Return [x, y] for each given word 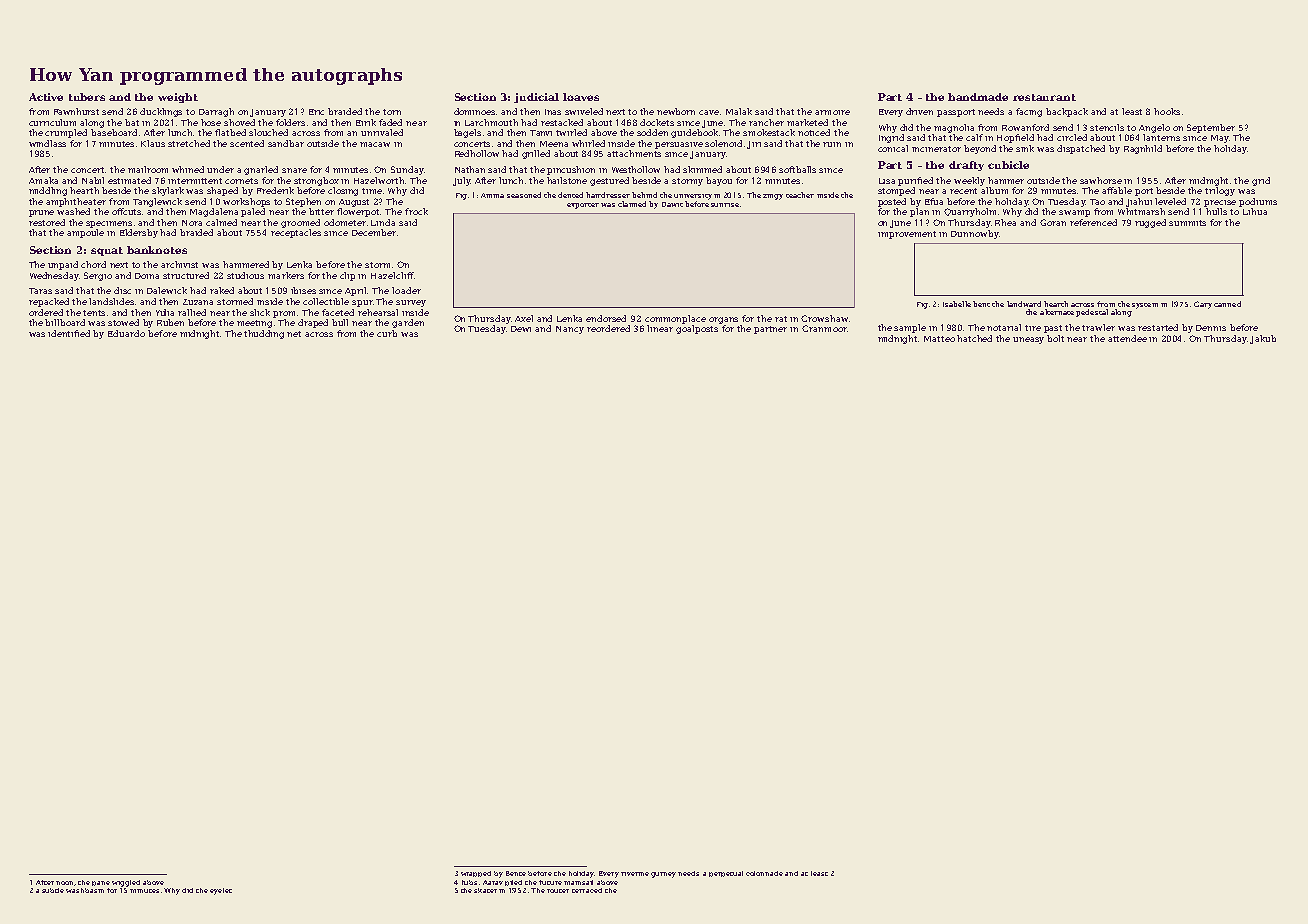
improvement [907, 235]
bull [340, 322]
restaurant [1044, 97]
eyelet [221, 891]
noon [64, 883]
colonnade [764, 873]
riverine [635, 874]
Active [46, 97]
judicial [536, 98]
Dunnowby [975, 234]
